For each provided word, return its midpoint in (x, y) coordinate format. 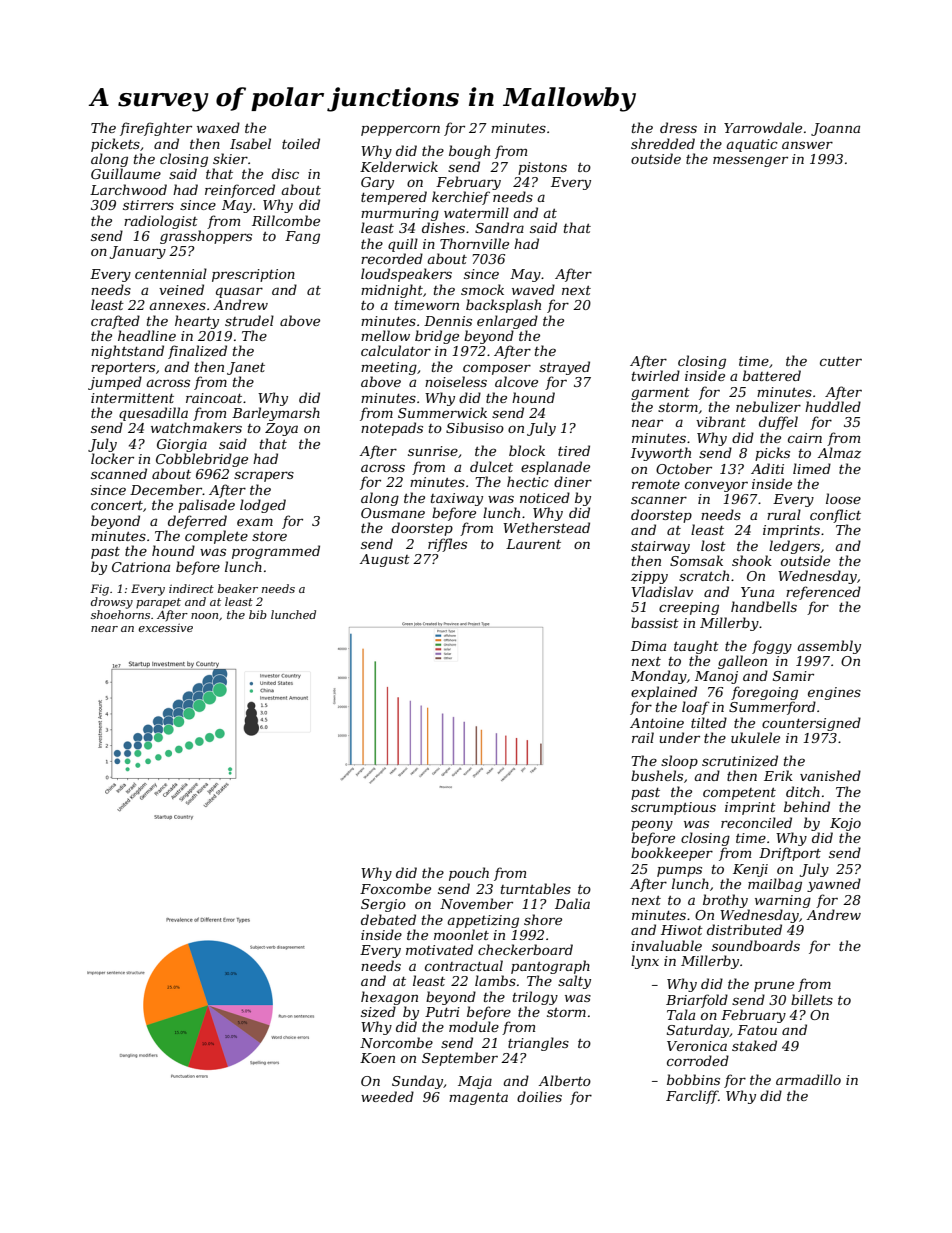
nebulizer (768, 407)
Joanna (835, 129)
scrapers (264, 476)
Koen (377, 1058)
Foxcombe (395, 888)
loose (843, 498)
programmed (276, 552)
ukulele (755, 737)
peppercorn (400, 130)
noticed (545, 497)
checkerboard (525, 949)
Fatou (757, 1030)
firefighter (156, 129)
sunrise (433, 451)
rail (643, 737)
